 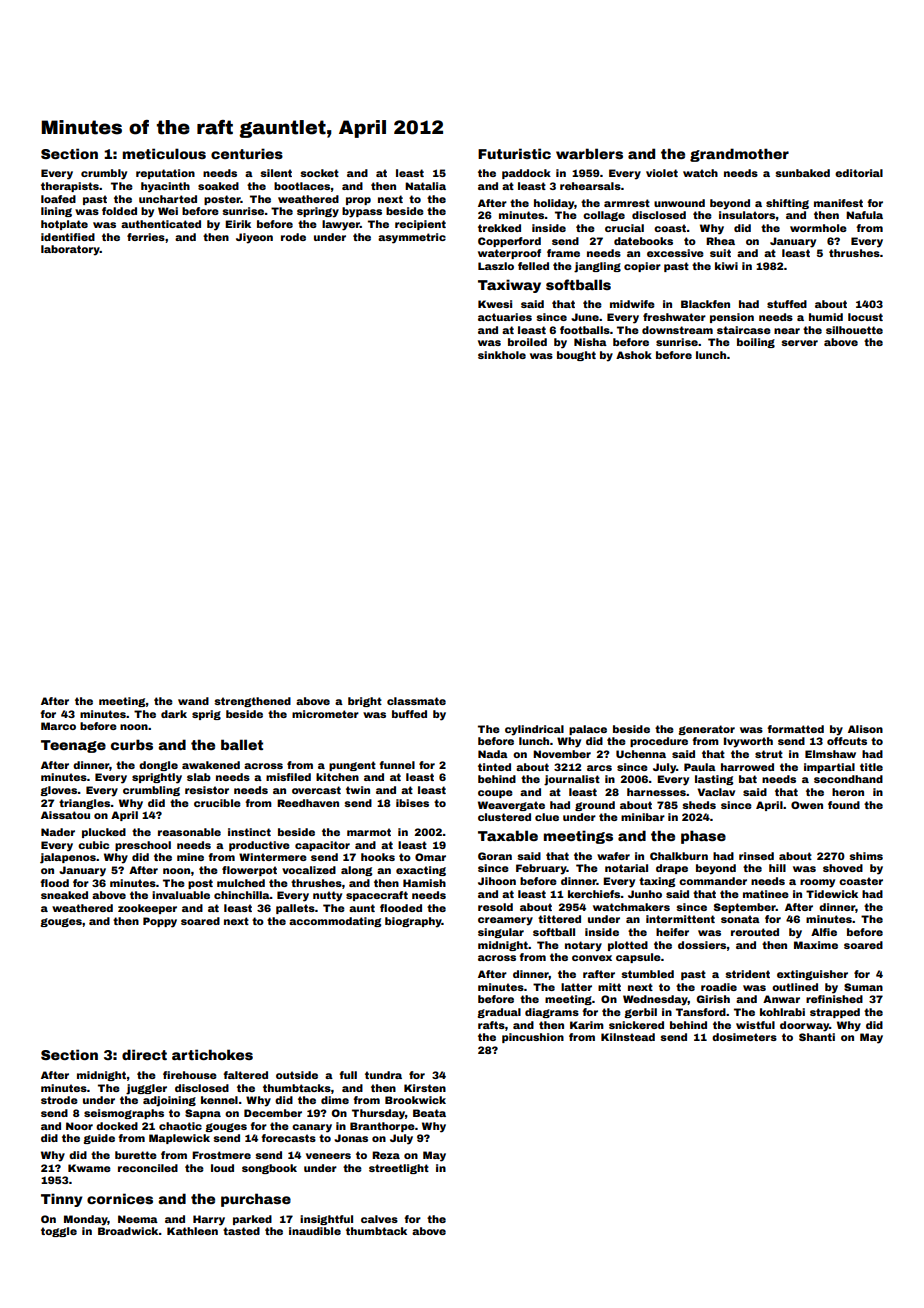 I want to click on Broadwick, so click(x=128, y=1231).
